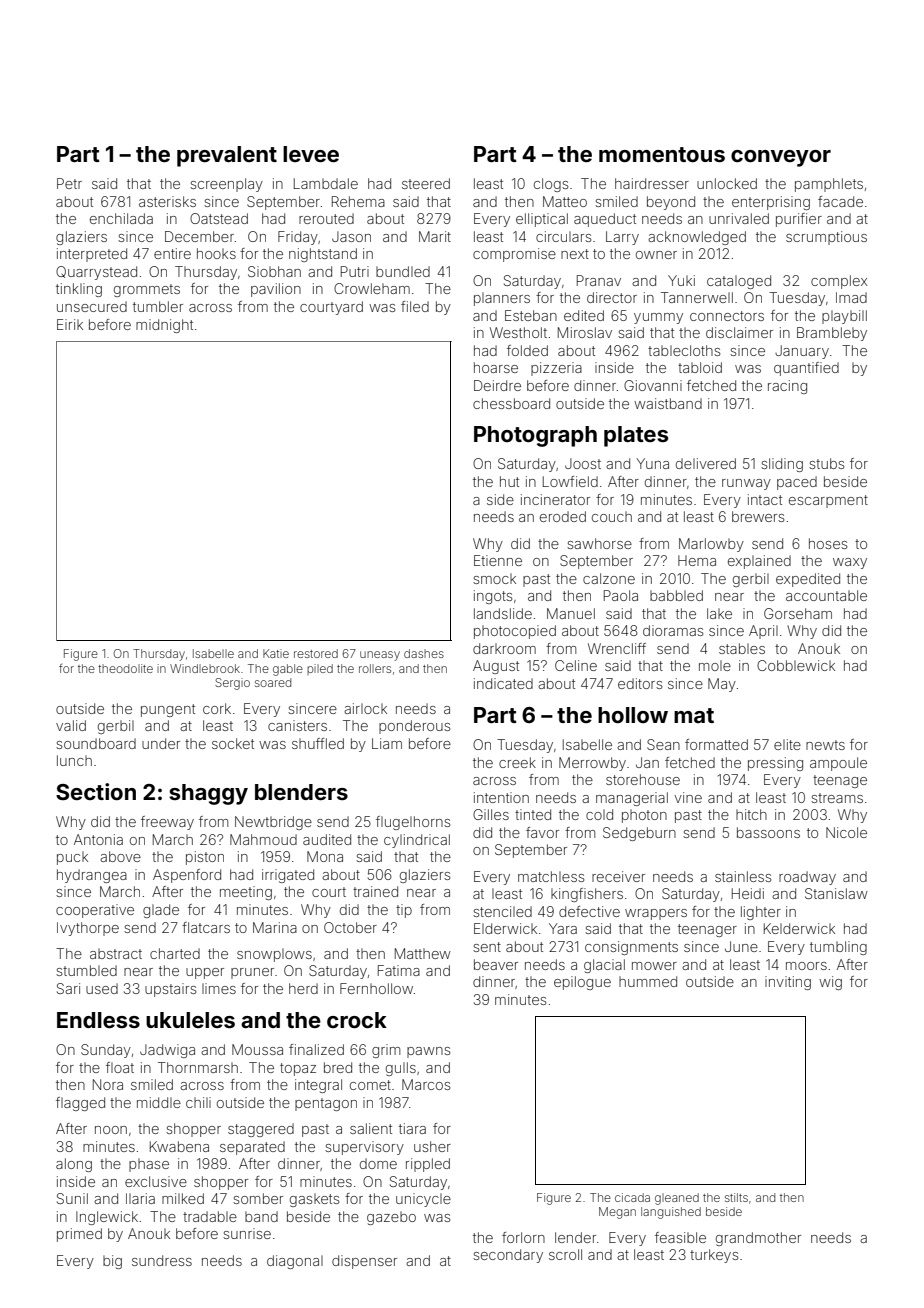  What do you see at coordinates (125, 668) in the screenshot?
I see `theodolite` at bounding box center [125, 668].
